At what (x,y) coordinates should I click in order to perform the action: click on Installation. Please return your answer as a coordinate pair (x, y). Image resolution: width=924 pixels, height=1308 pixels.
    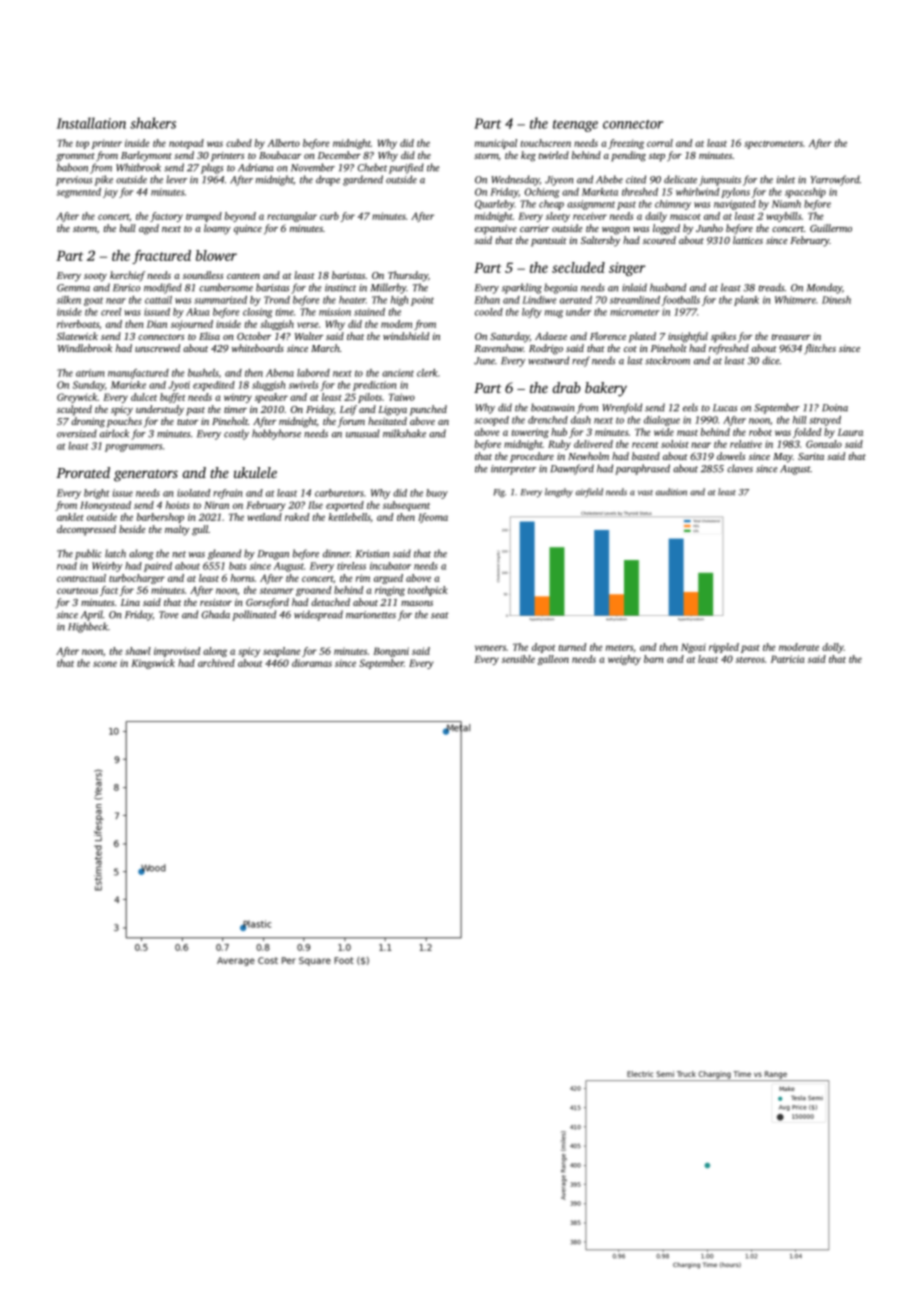
    Looking at the image, I should click on (91, 123).
